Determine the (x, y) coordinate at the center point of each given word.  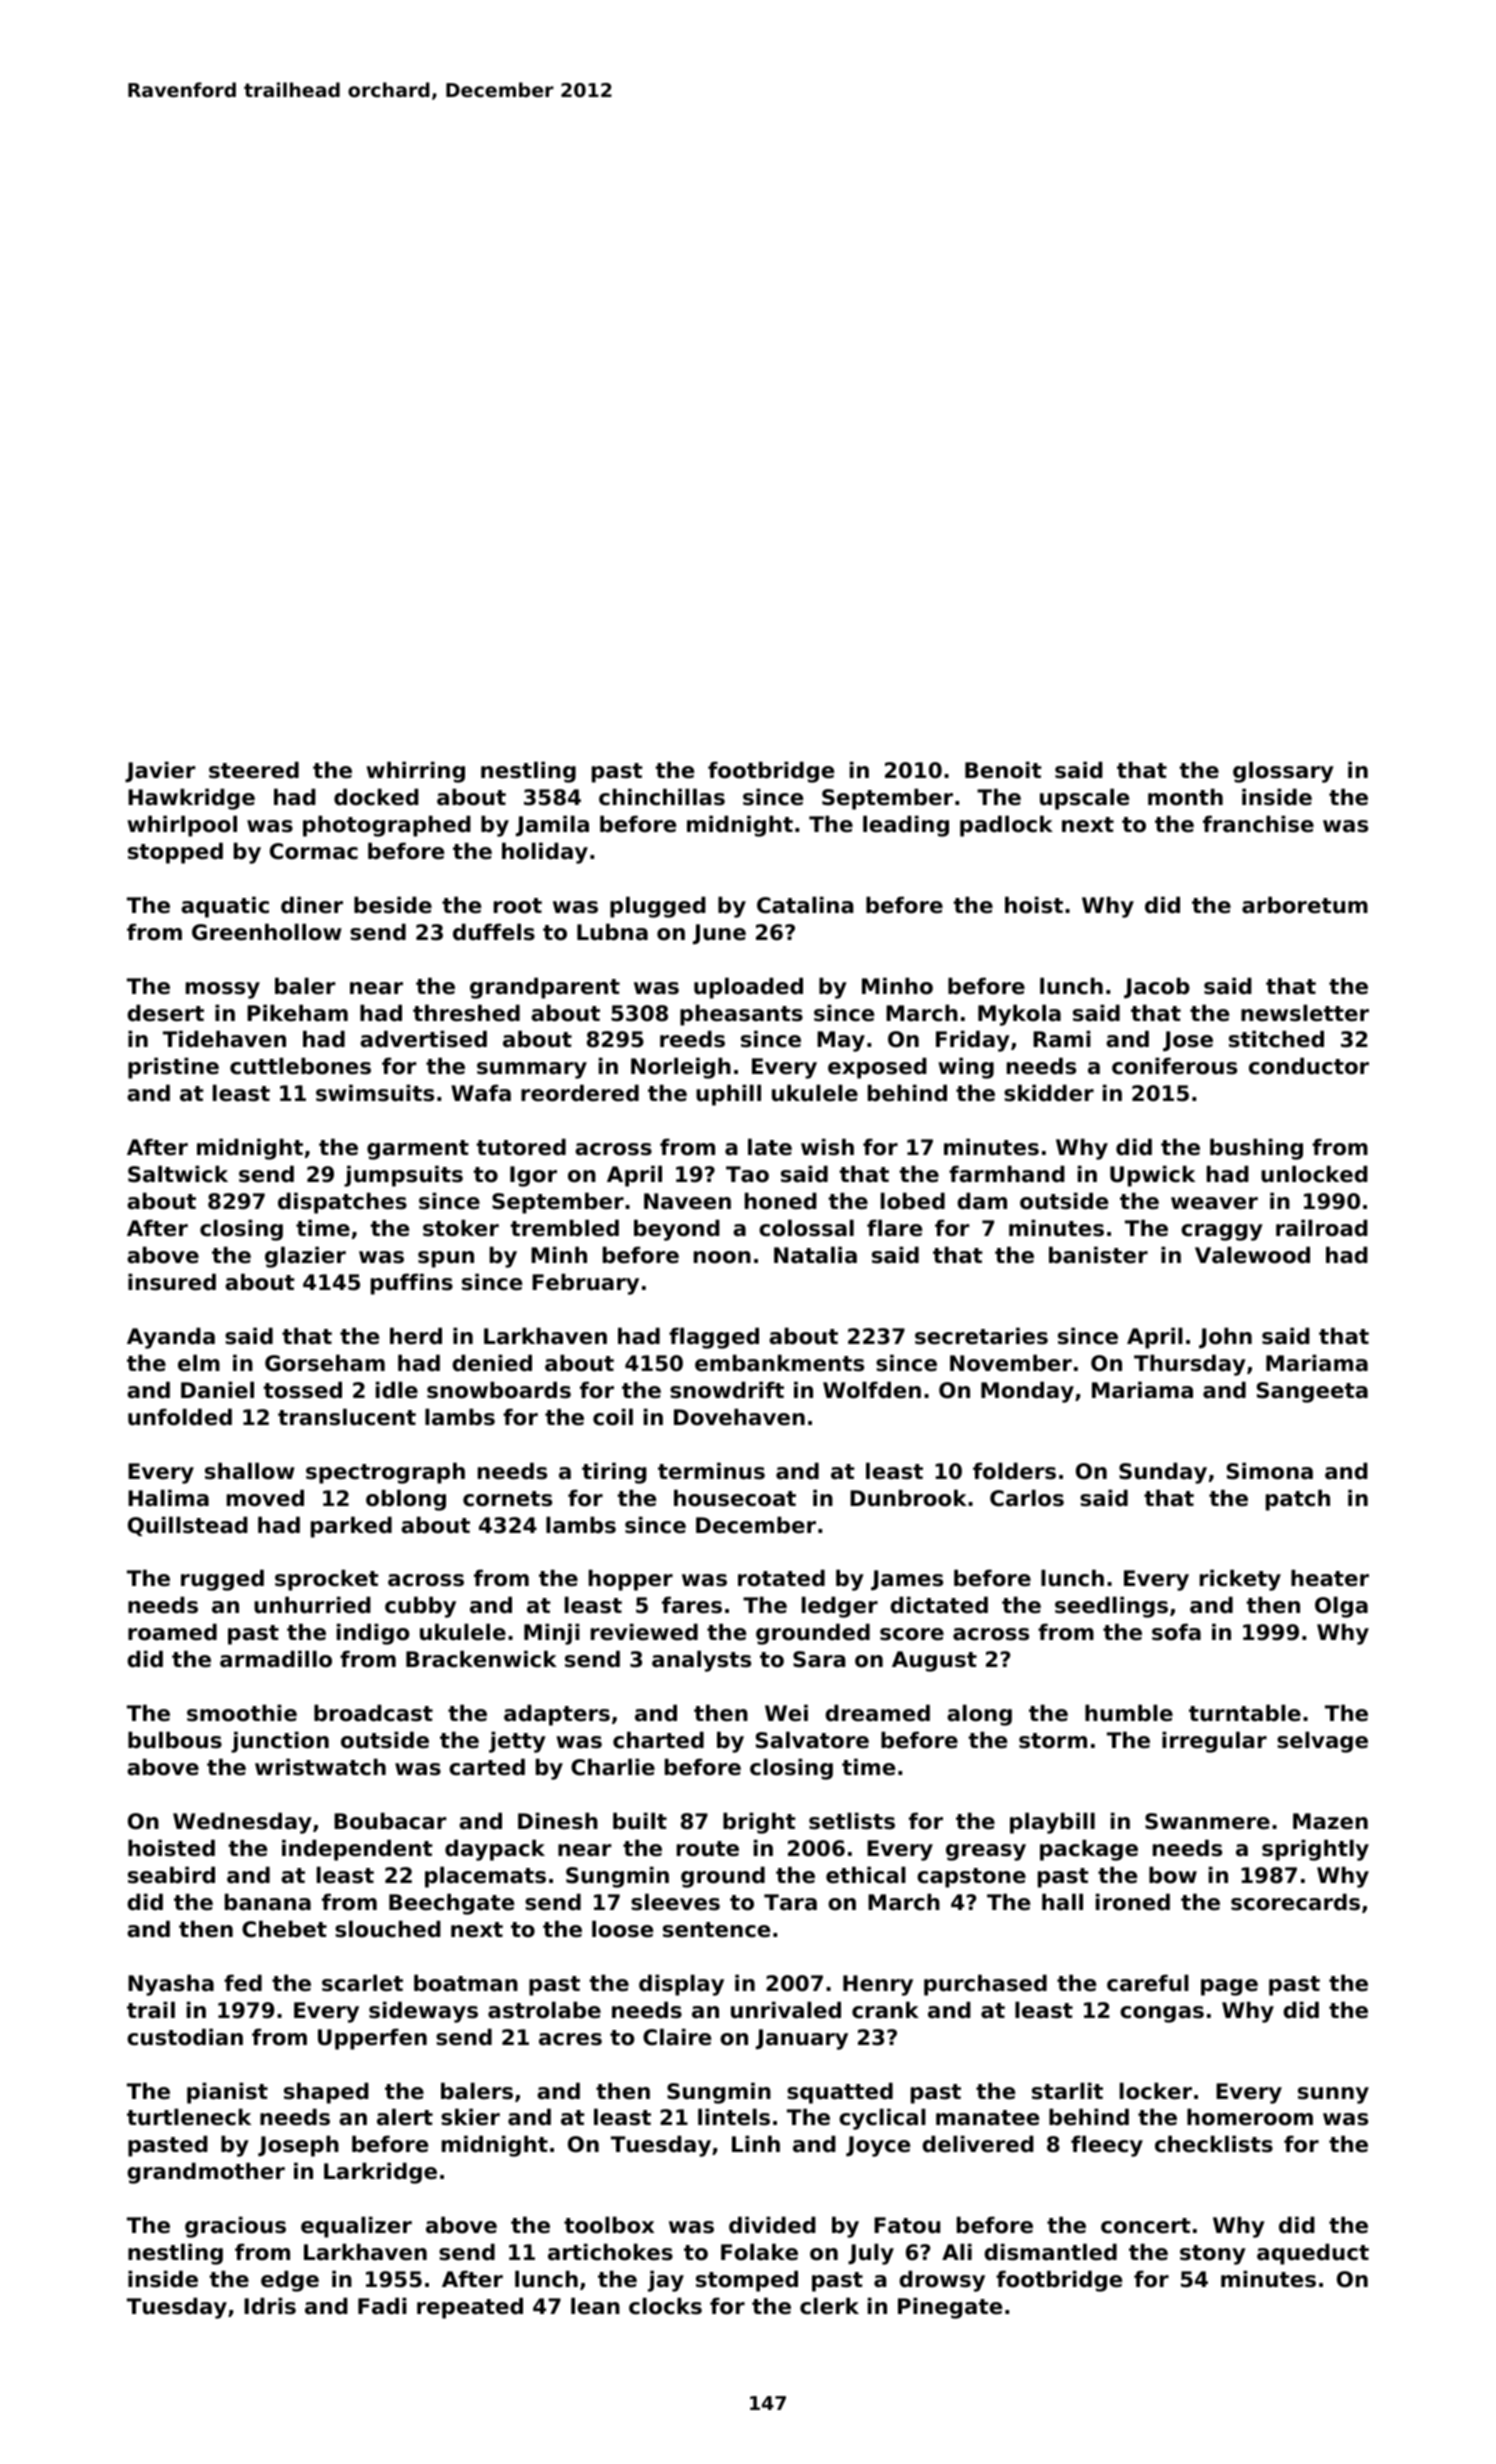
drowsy (942, 2281)
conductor (1309, 1066)
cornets (507, 1499)
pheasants (741, 1015)
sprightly (1315, 1850)
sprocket (326, 1580)
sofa (1176, 1632)
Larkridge (380, 2173)
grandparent (545, 988)
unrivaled (786, 2010)
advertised (423, 1039)
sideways (423, 2012)
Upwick (1152, 1176)
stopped (175, 853)
